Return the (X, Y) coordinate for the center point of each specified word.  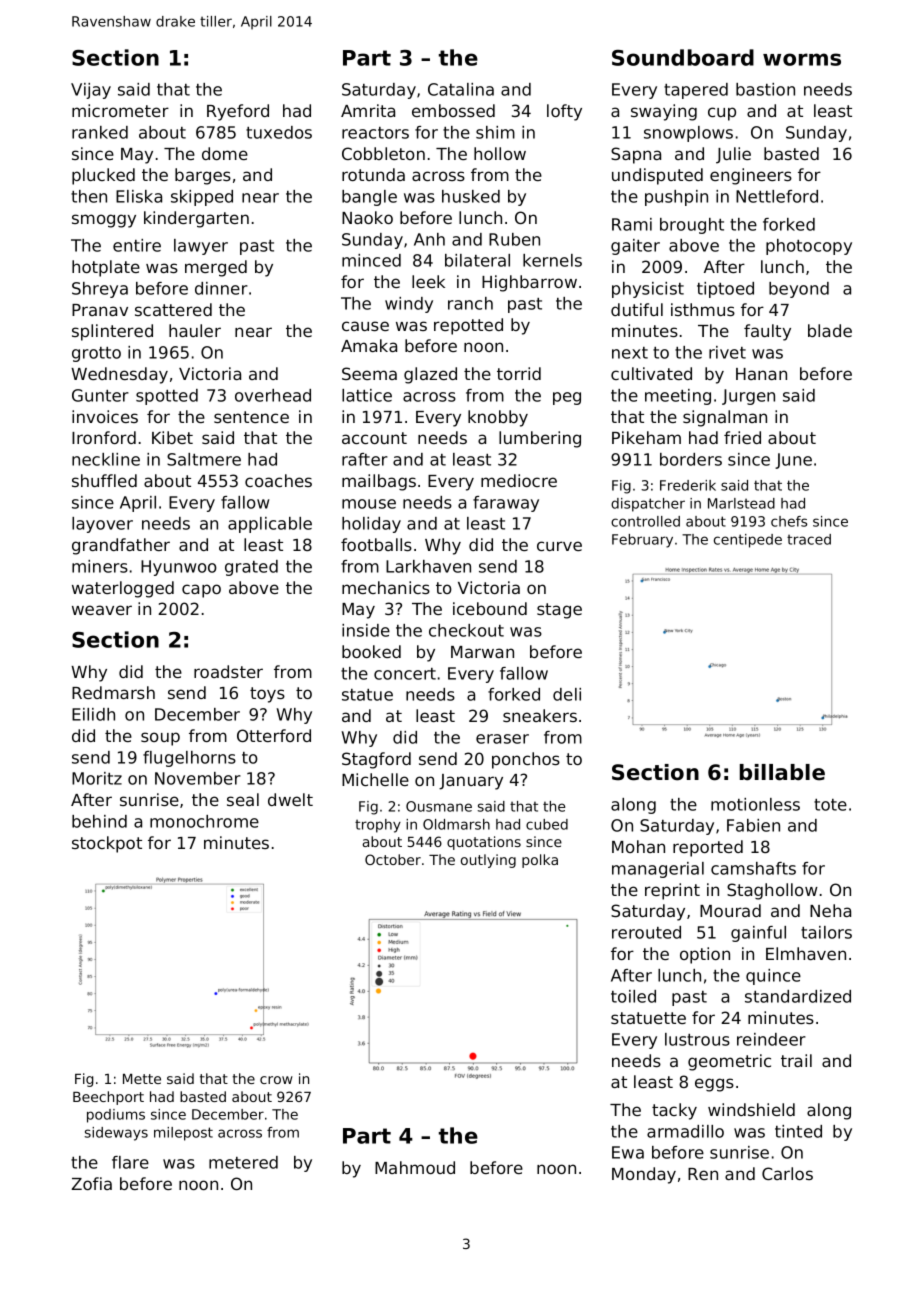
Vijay (91, 91)
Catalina (461, 89)
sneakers (540, 715)
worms (802, 59)
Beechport (108, 1098)
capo (201, 591)
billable (782, 772)
